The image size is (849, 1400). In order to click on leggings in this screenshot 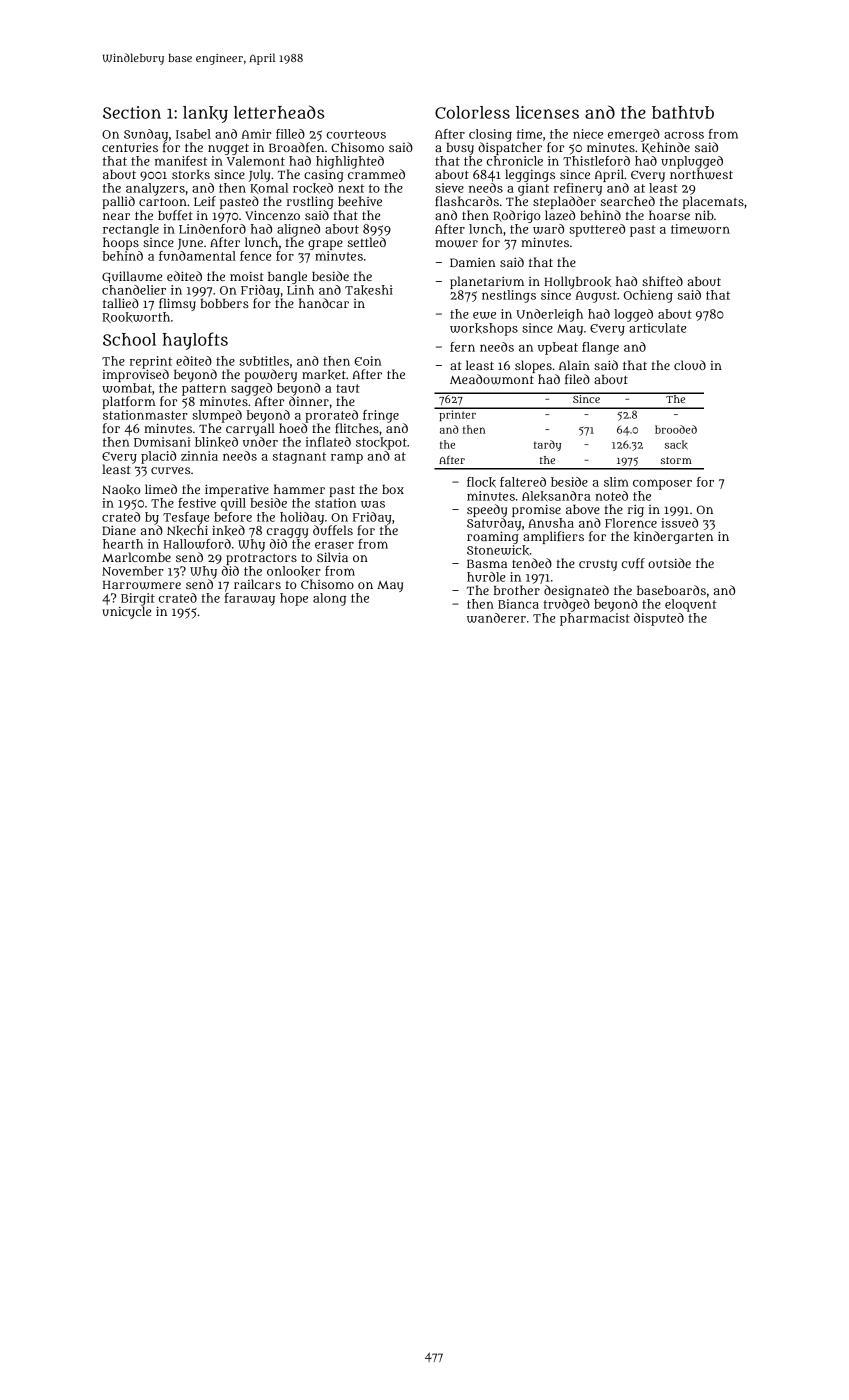, I will do `click(530, 175)`.
